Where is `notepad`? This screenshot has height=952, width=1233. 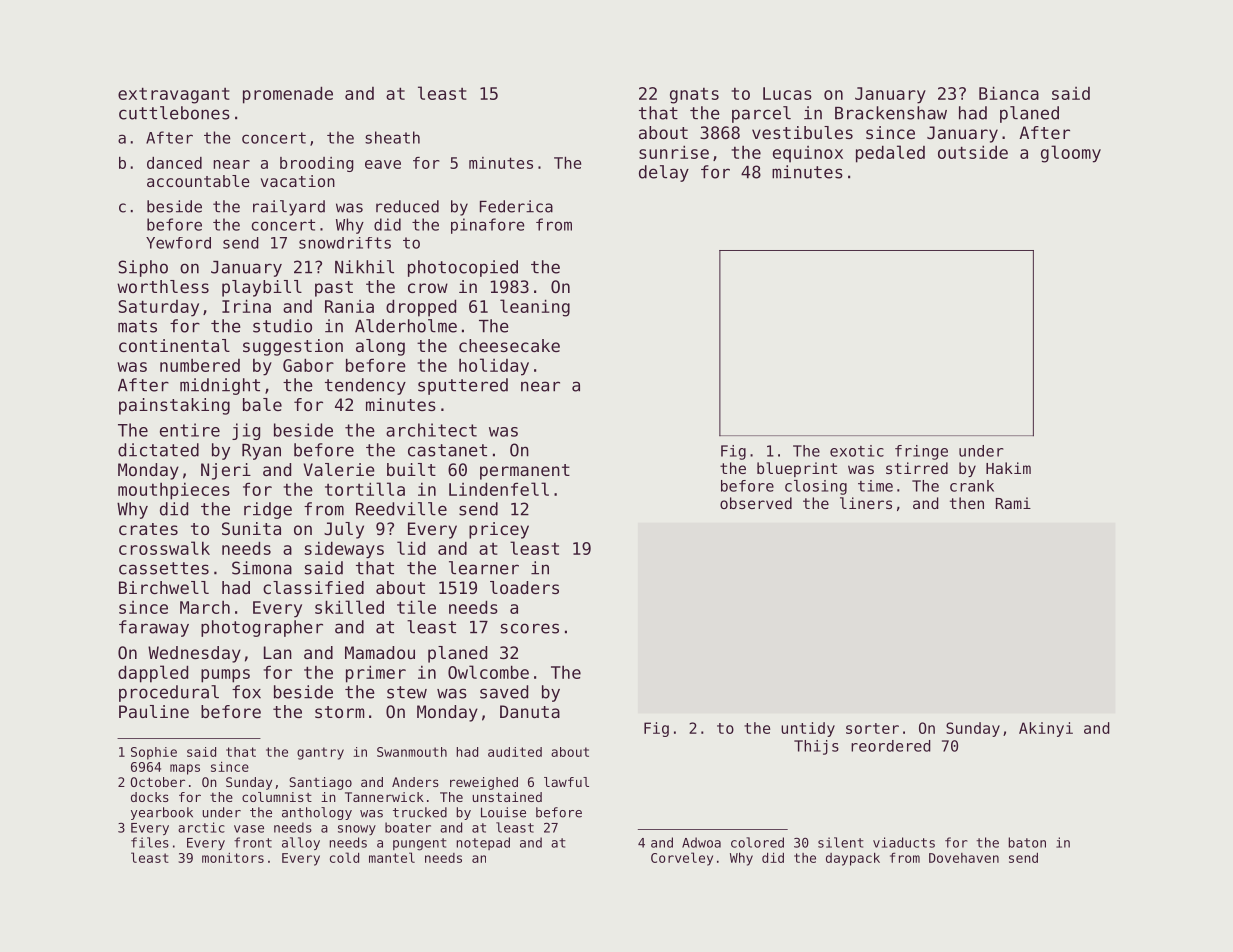
notepad is located at coordinates (483, 843).
